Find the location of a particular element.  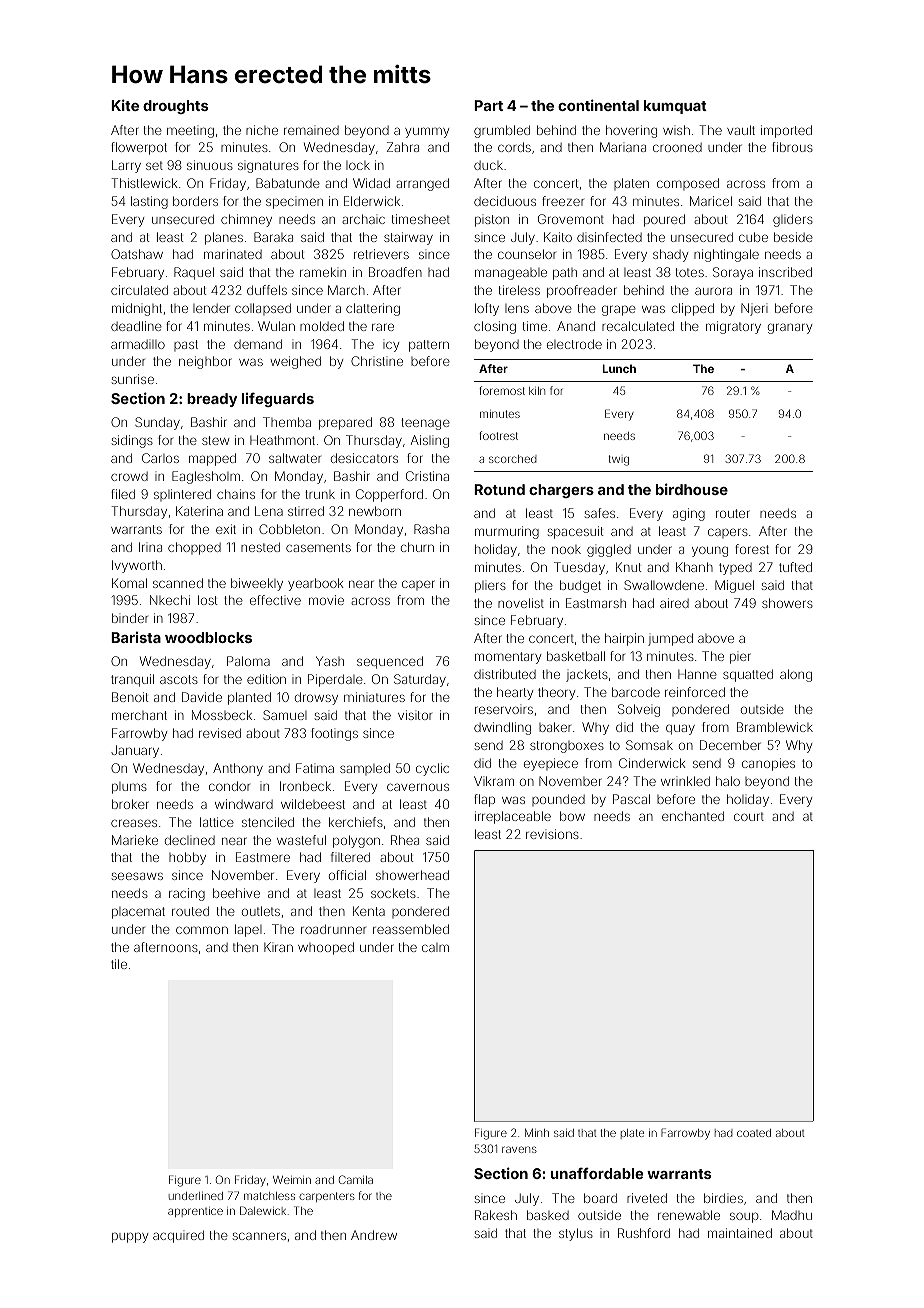

teenage is located at coordinates (425, 424).
